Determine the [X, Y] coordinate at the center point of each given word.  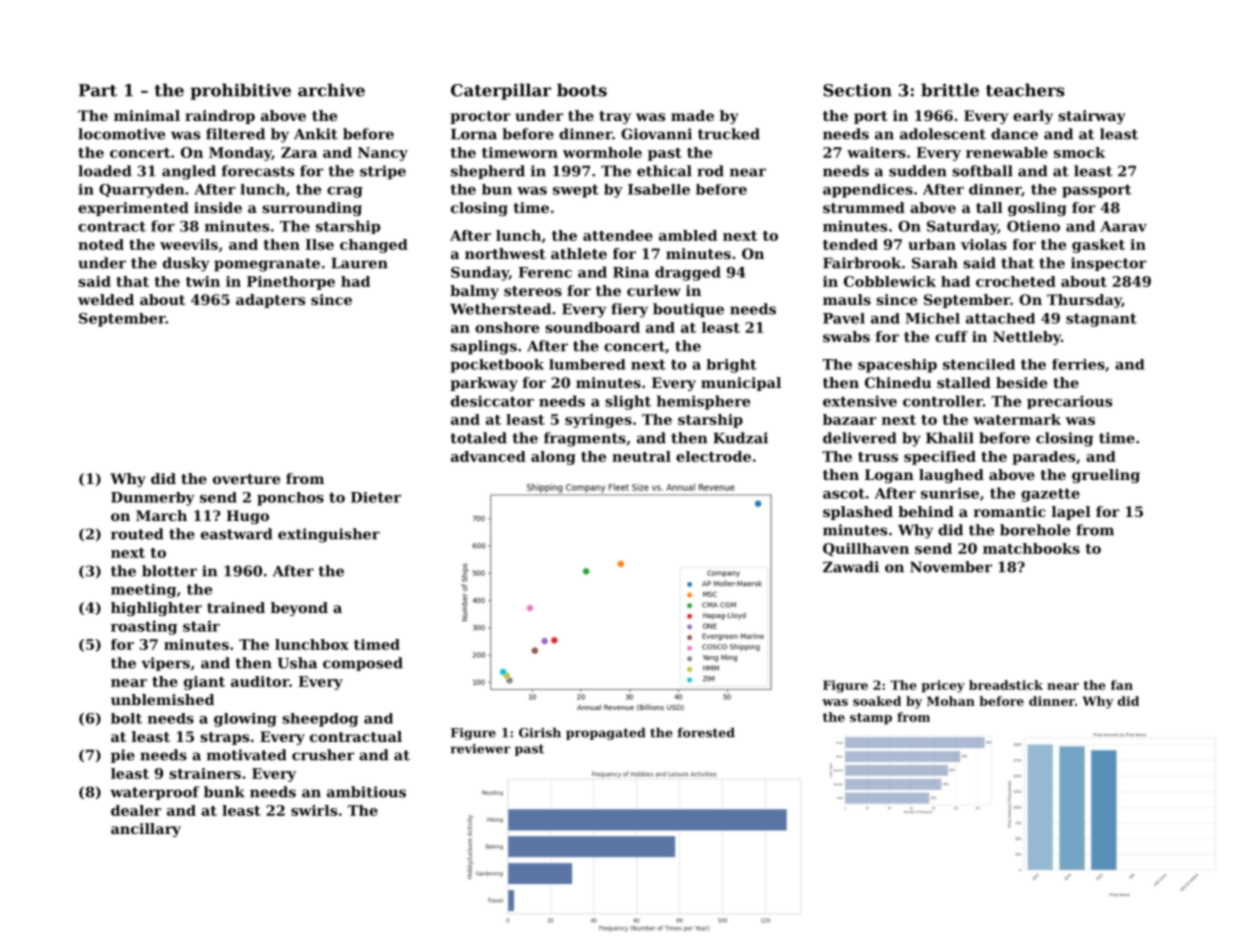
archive [331, 90]
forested [706, 732]
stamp [871, 719]
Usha [297, 663]
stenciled [979, 364]
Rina [631, 272]
